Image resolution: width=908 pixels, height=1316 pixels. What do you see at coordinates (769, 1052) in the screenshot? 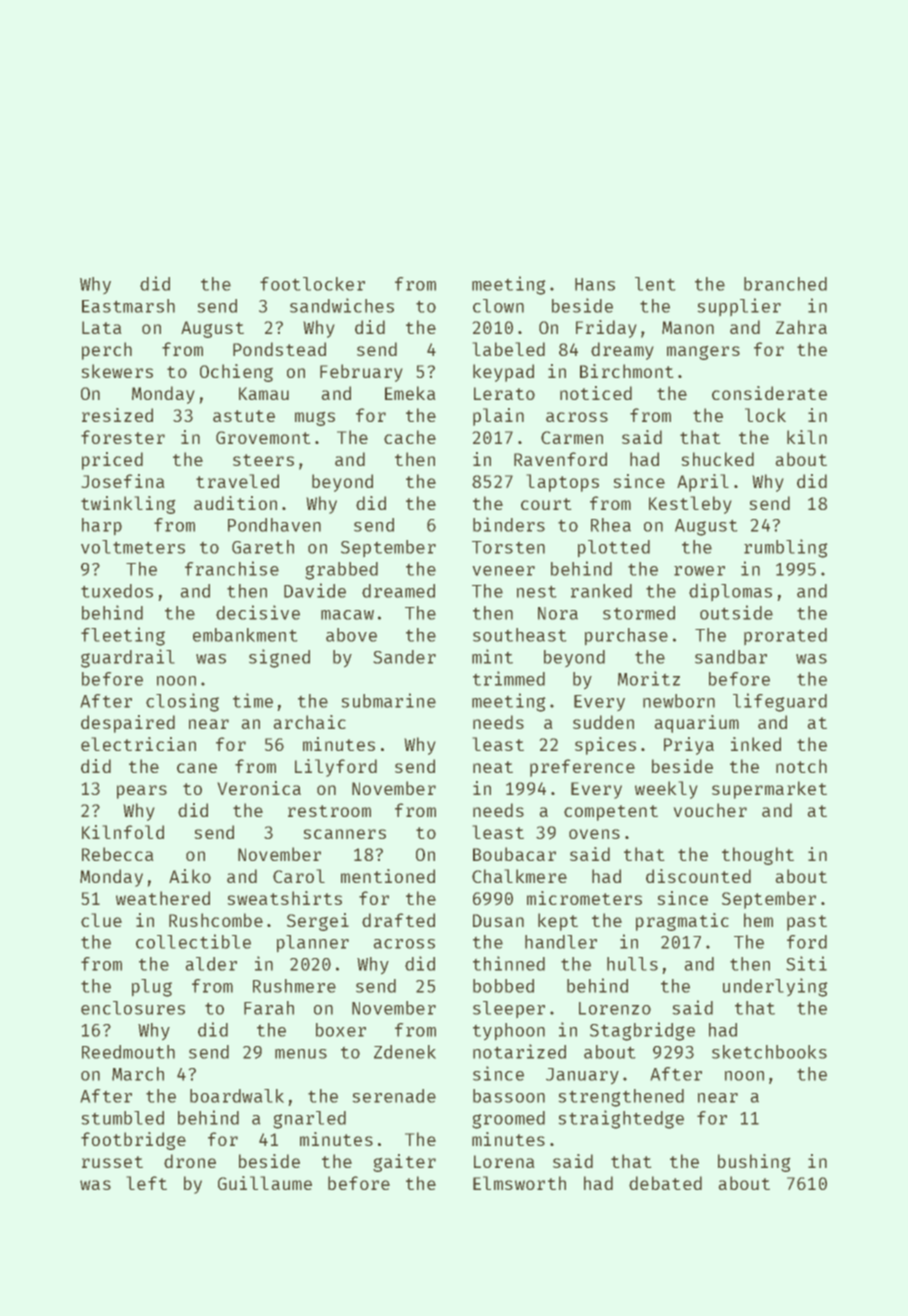
I see `sketchbooks` at bounding box center [769, 1052].
